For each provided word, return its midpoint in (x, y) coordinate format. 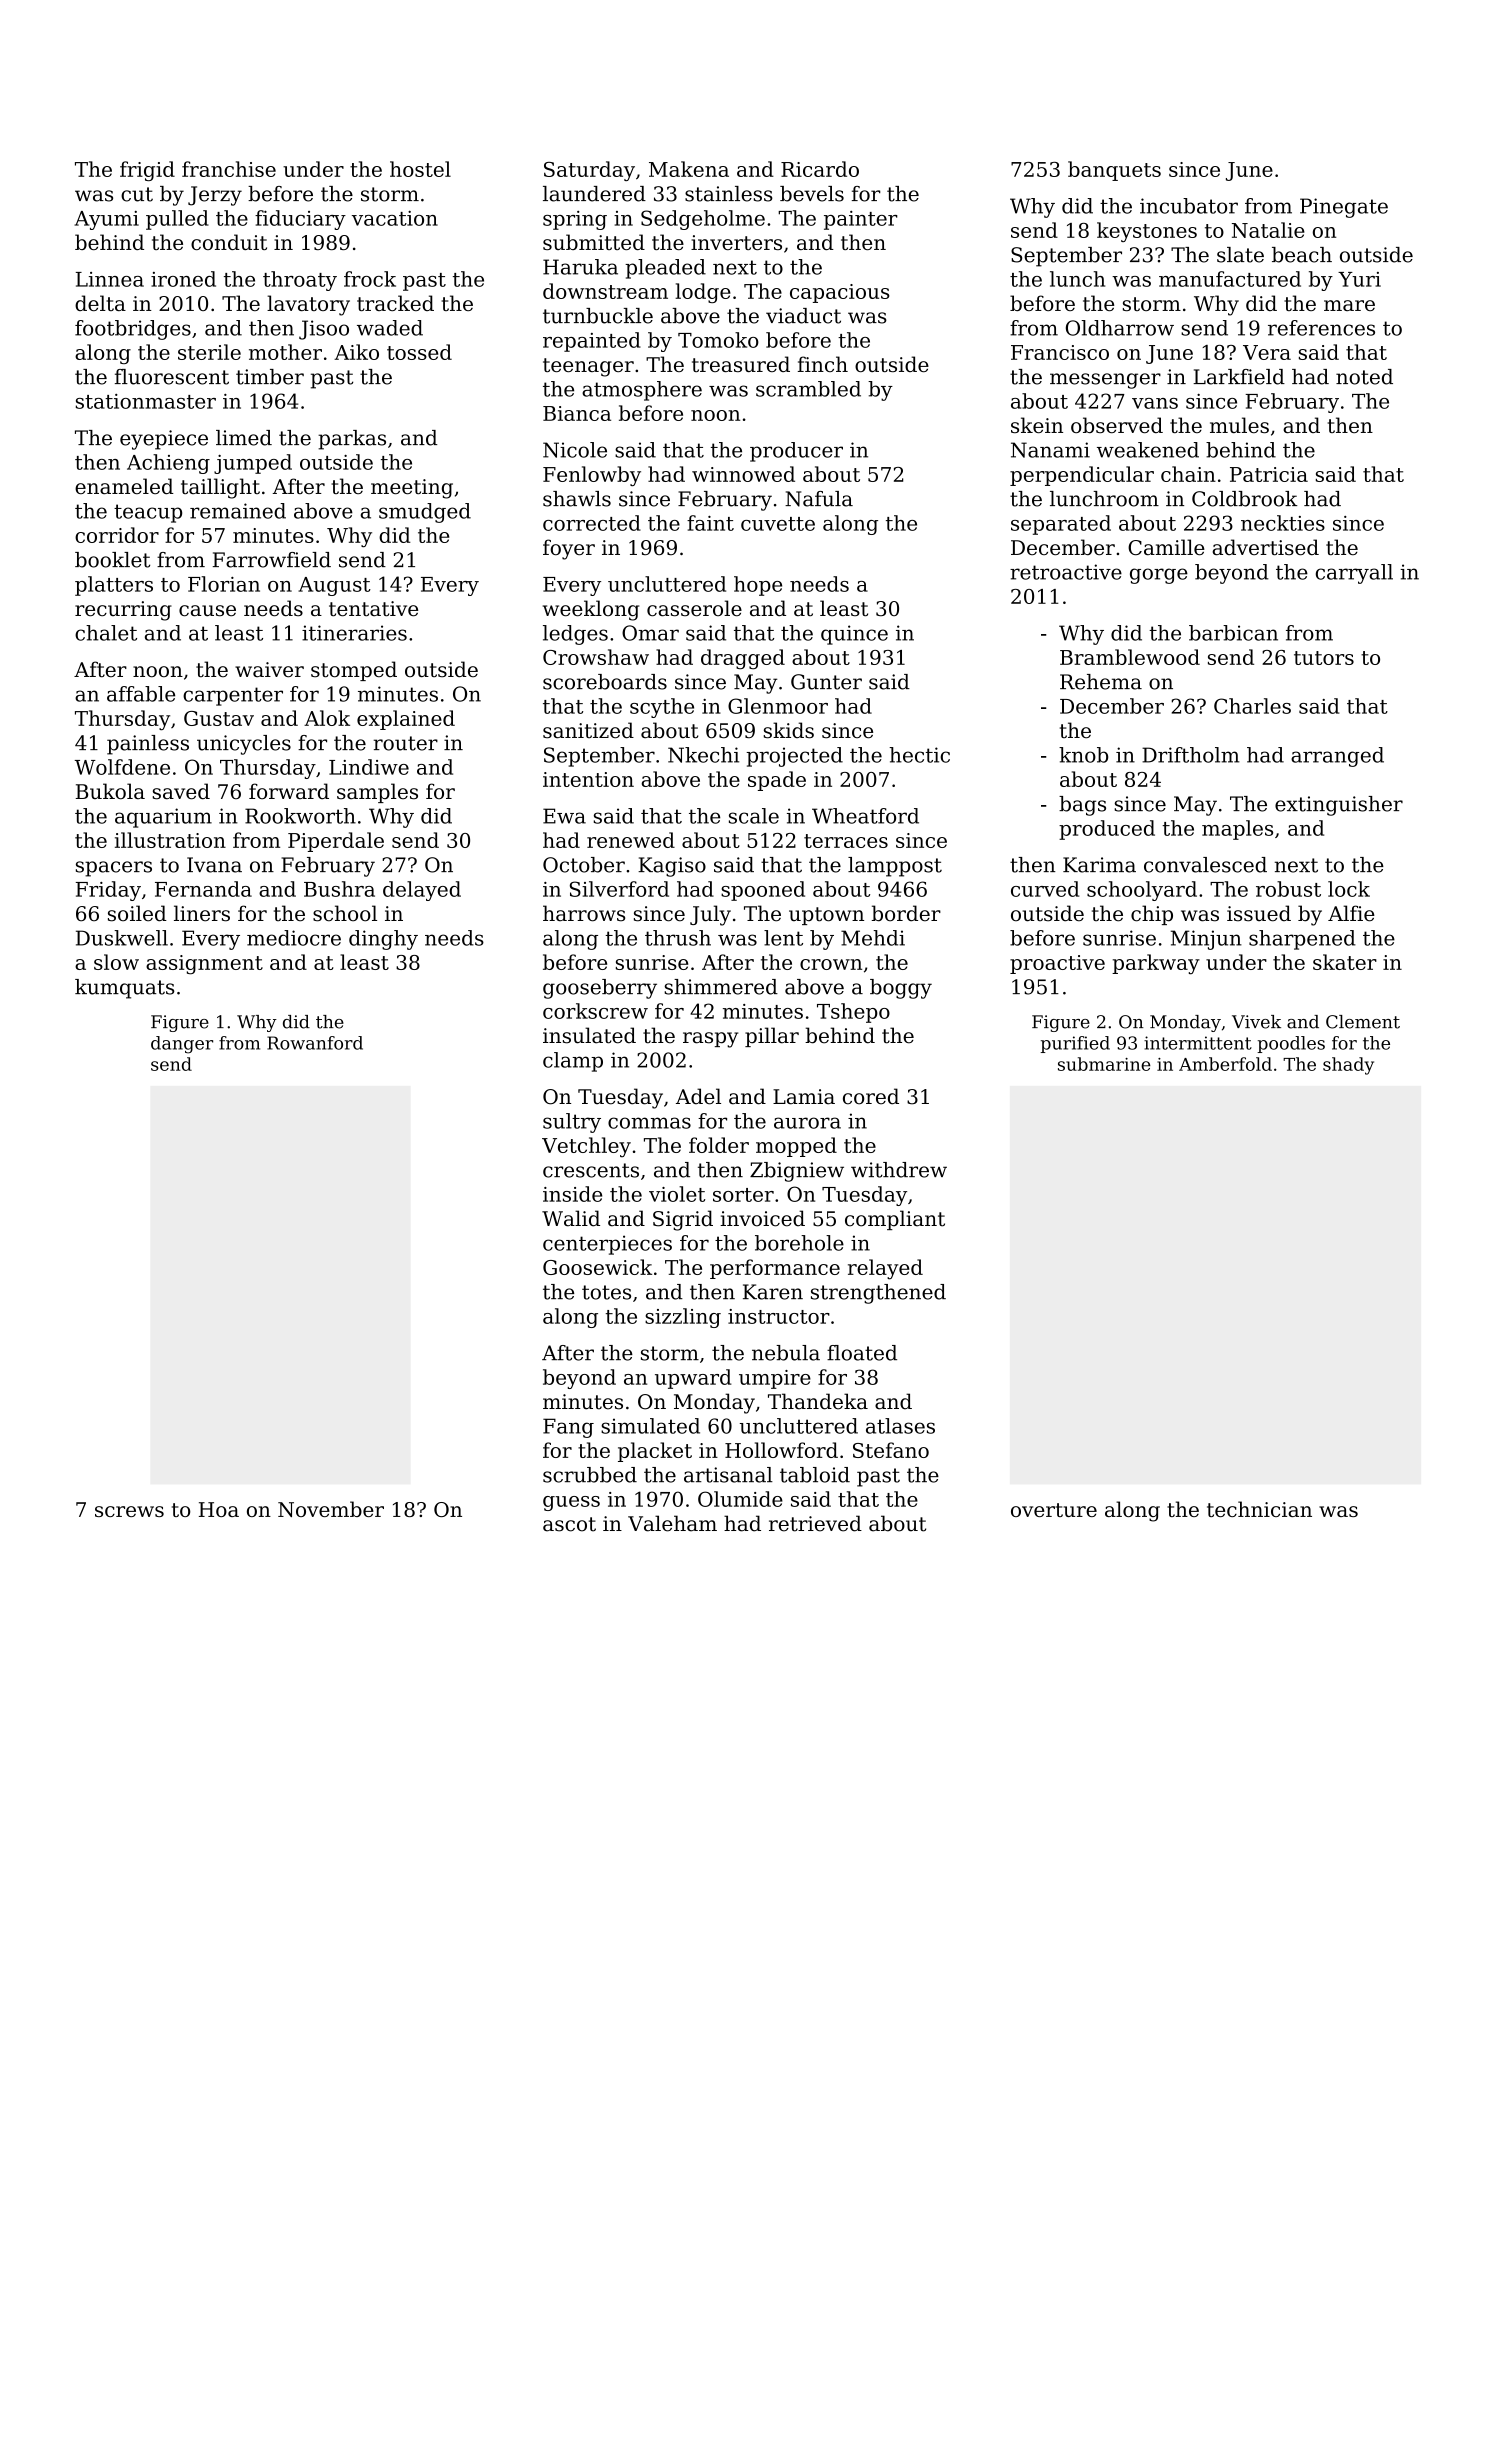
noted (1364, 377)
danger (182, 1045)
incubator (1189, 206)
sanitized (588, 730)
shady (1348, 1066)
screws (129, 1511)
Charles (1252, 706)
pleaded (665, 269)
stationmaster (146, 401)
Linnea (110, 279)
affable (141, 694)
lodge (703, 293)
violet (677, 1194)
